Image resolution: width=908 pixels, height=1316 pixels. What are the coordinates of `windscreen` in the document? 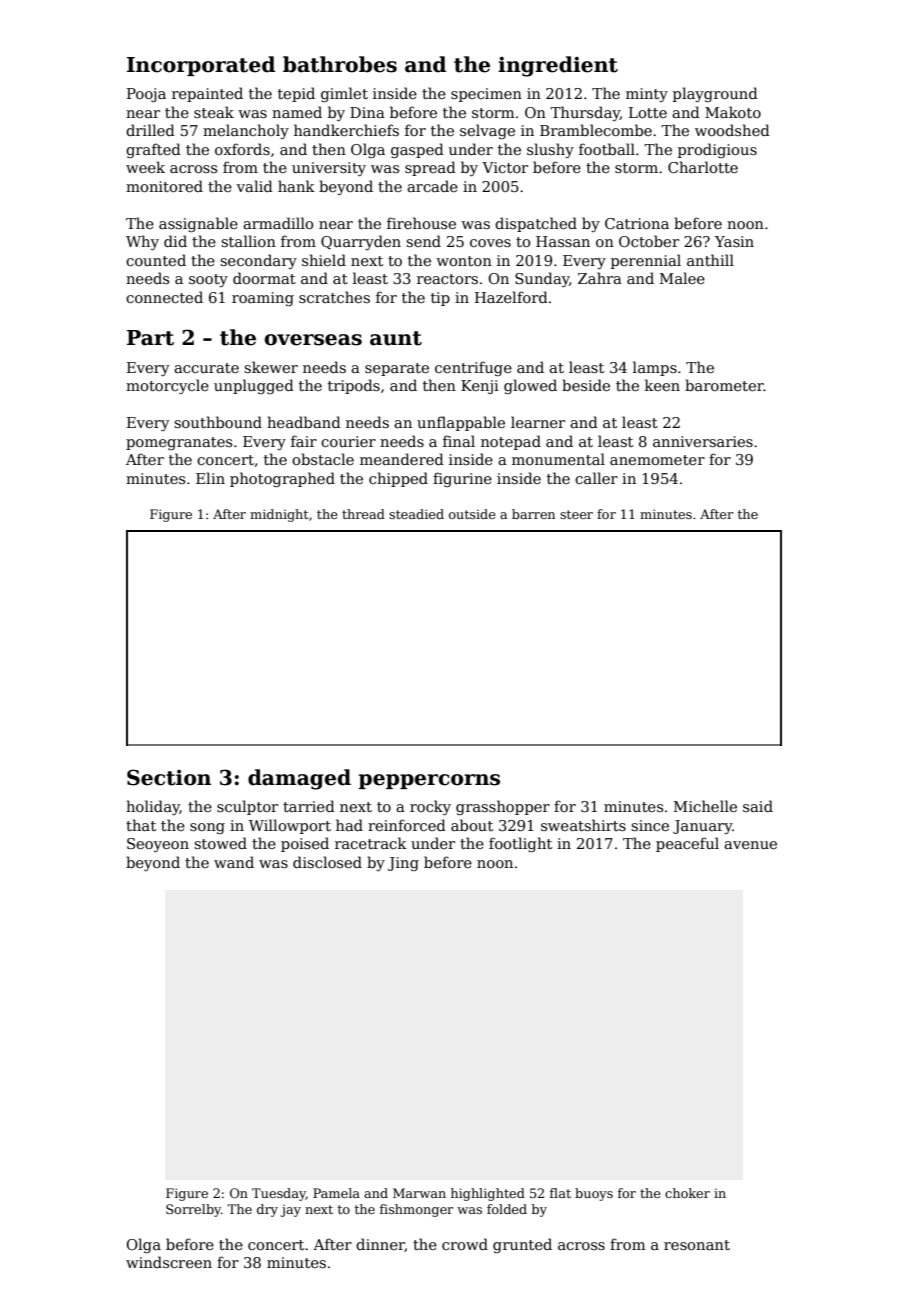 It's located at (169, 1262).
